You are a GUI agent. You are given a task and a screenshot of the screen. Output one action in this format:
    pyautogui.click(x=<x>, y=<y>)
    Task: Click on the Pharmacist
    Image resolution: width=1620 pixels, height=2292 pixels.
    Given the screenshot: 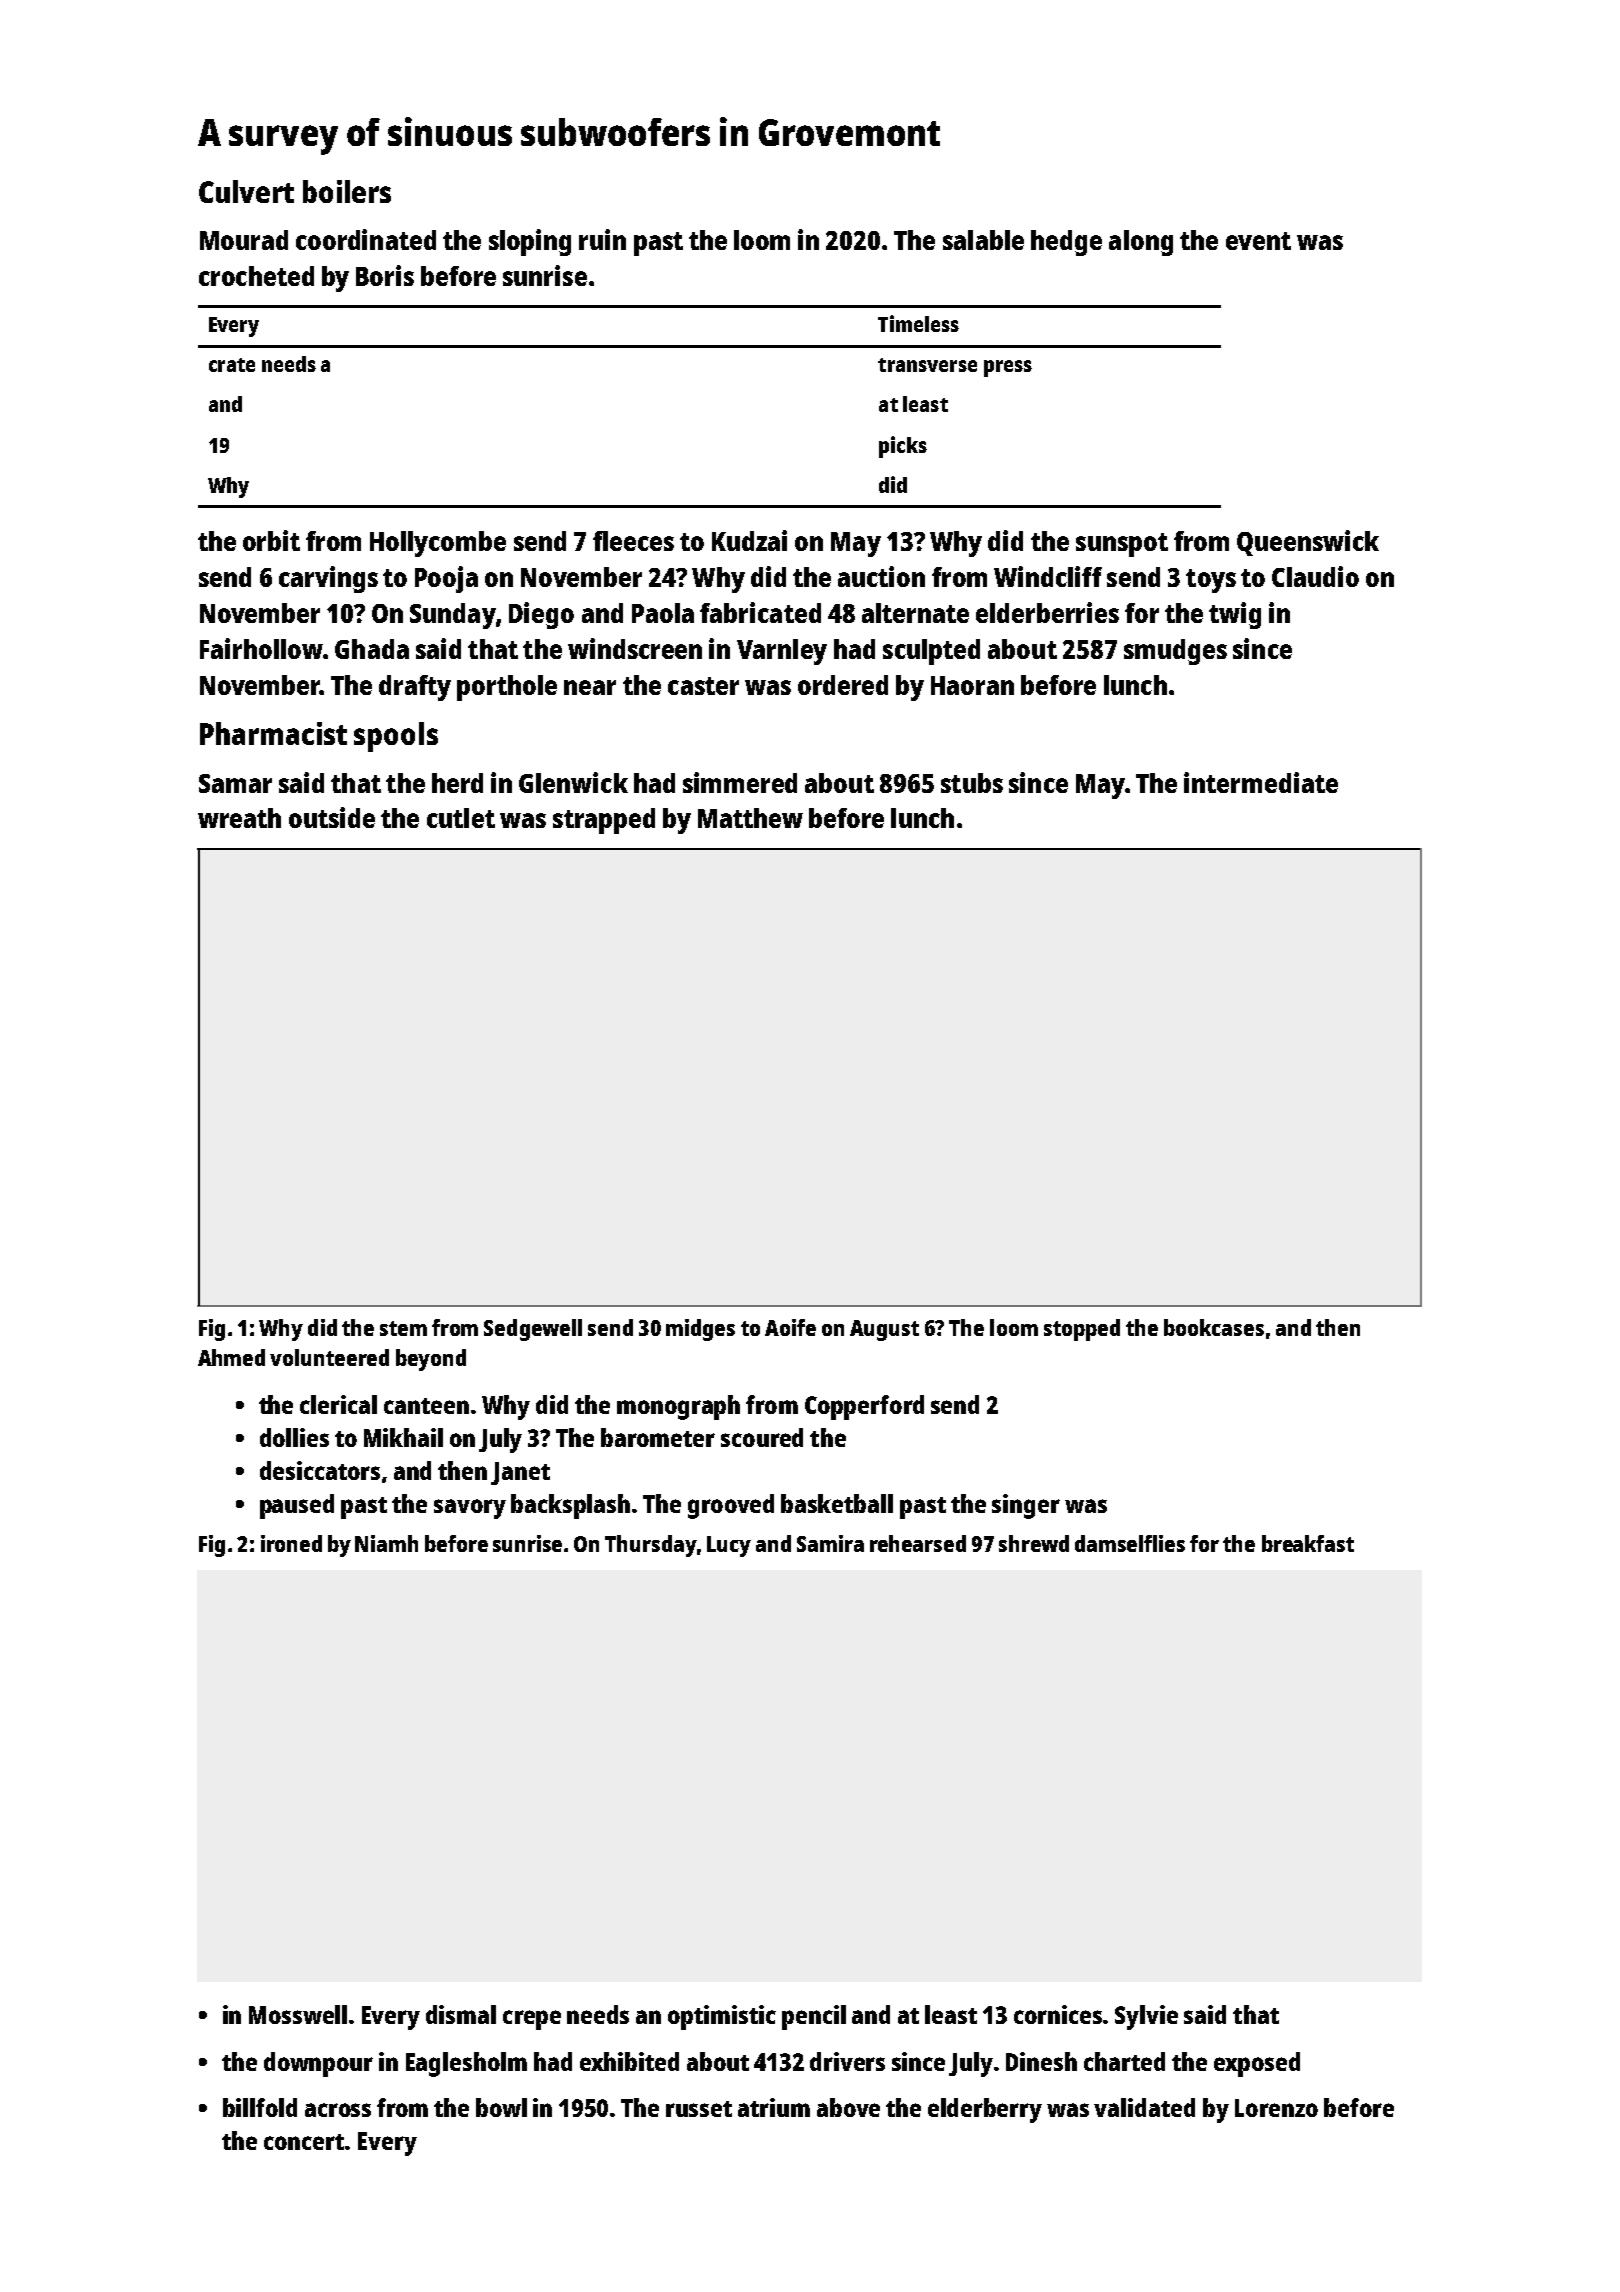 What is the action you would take?
    pyautogui.click(x=273, y=733)
